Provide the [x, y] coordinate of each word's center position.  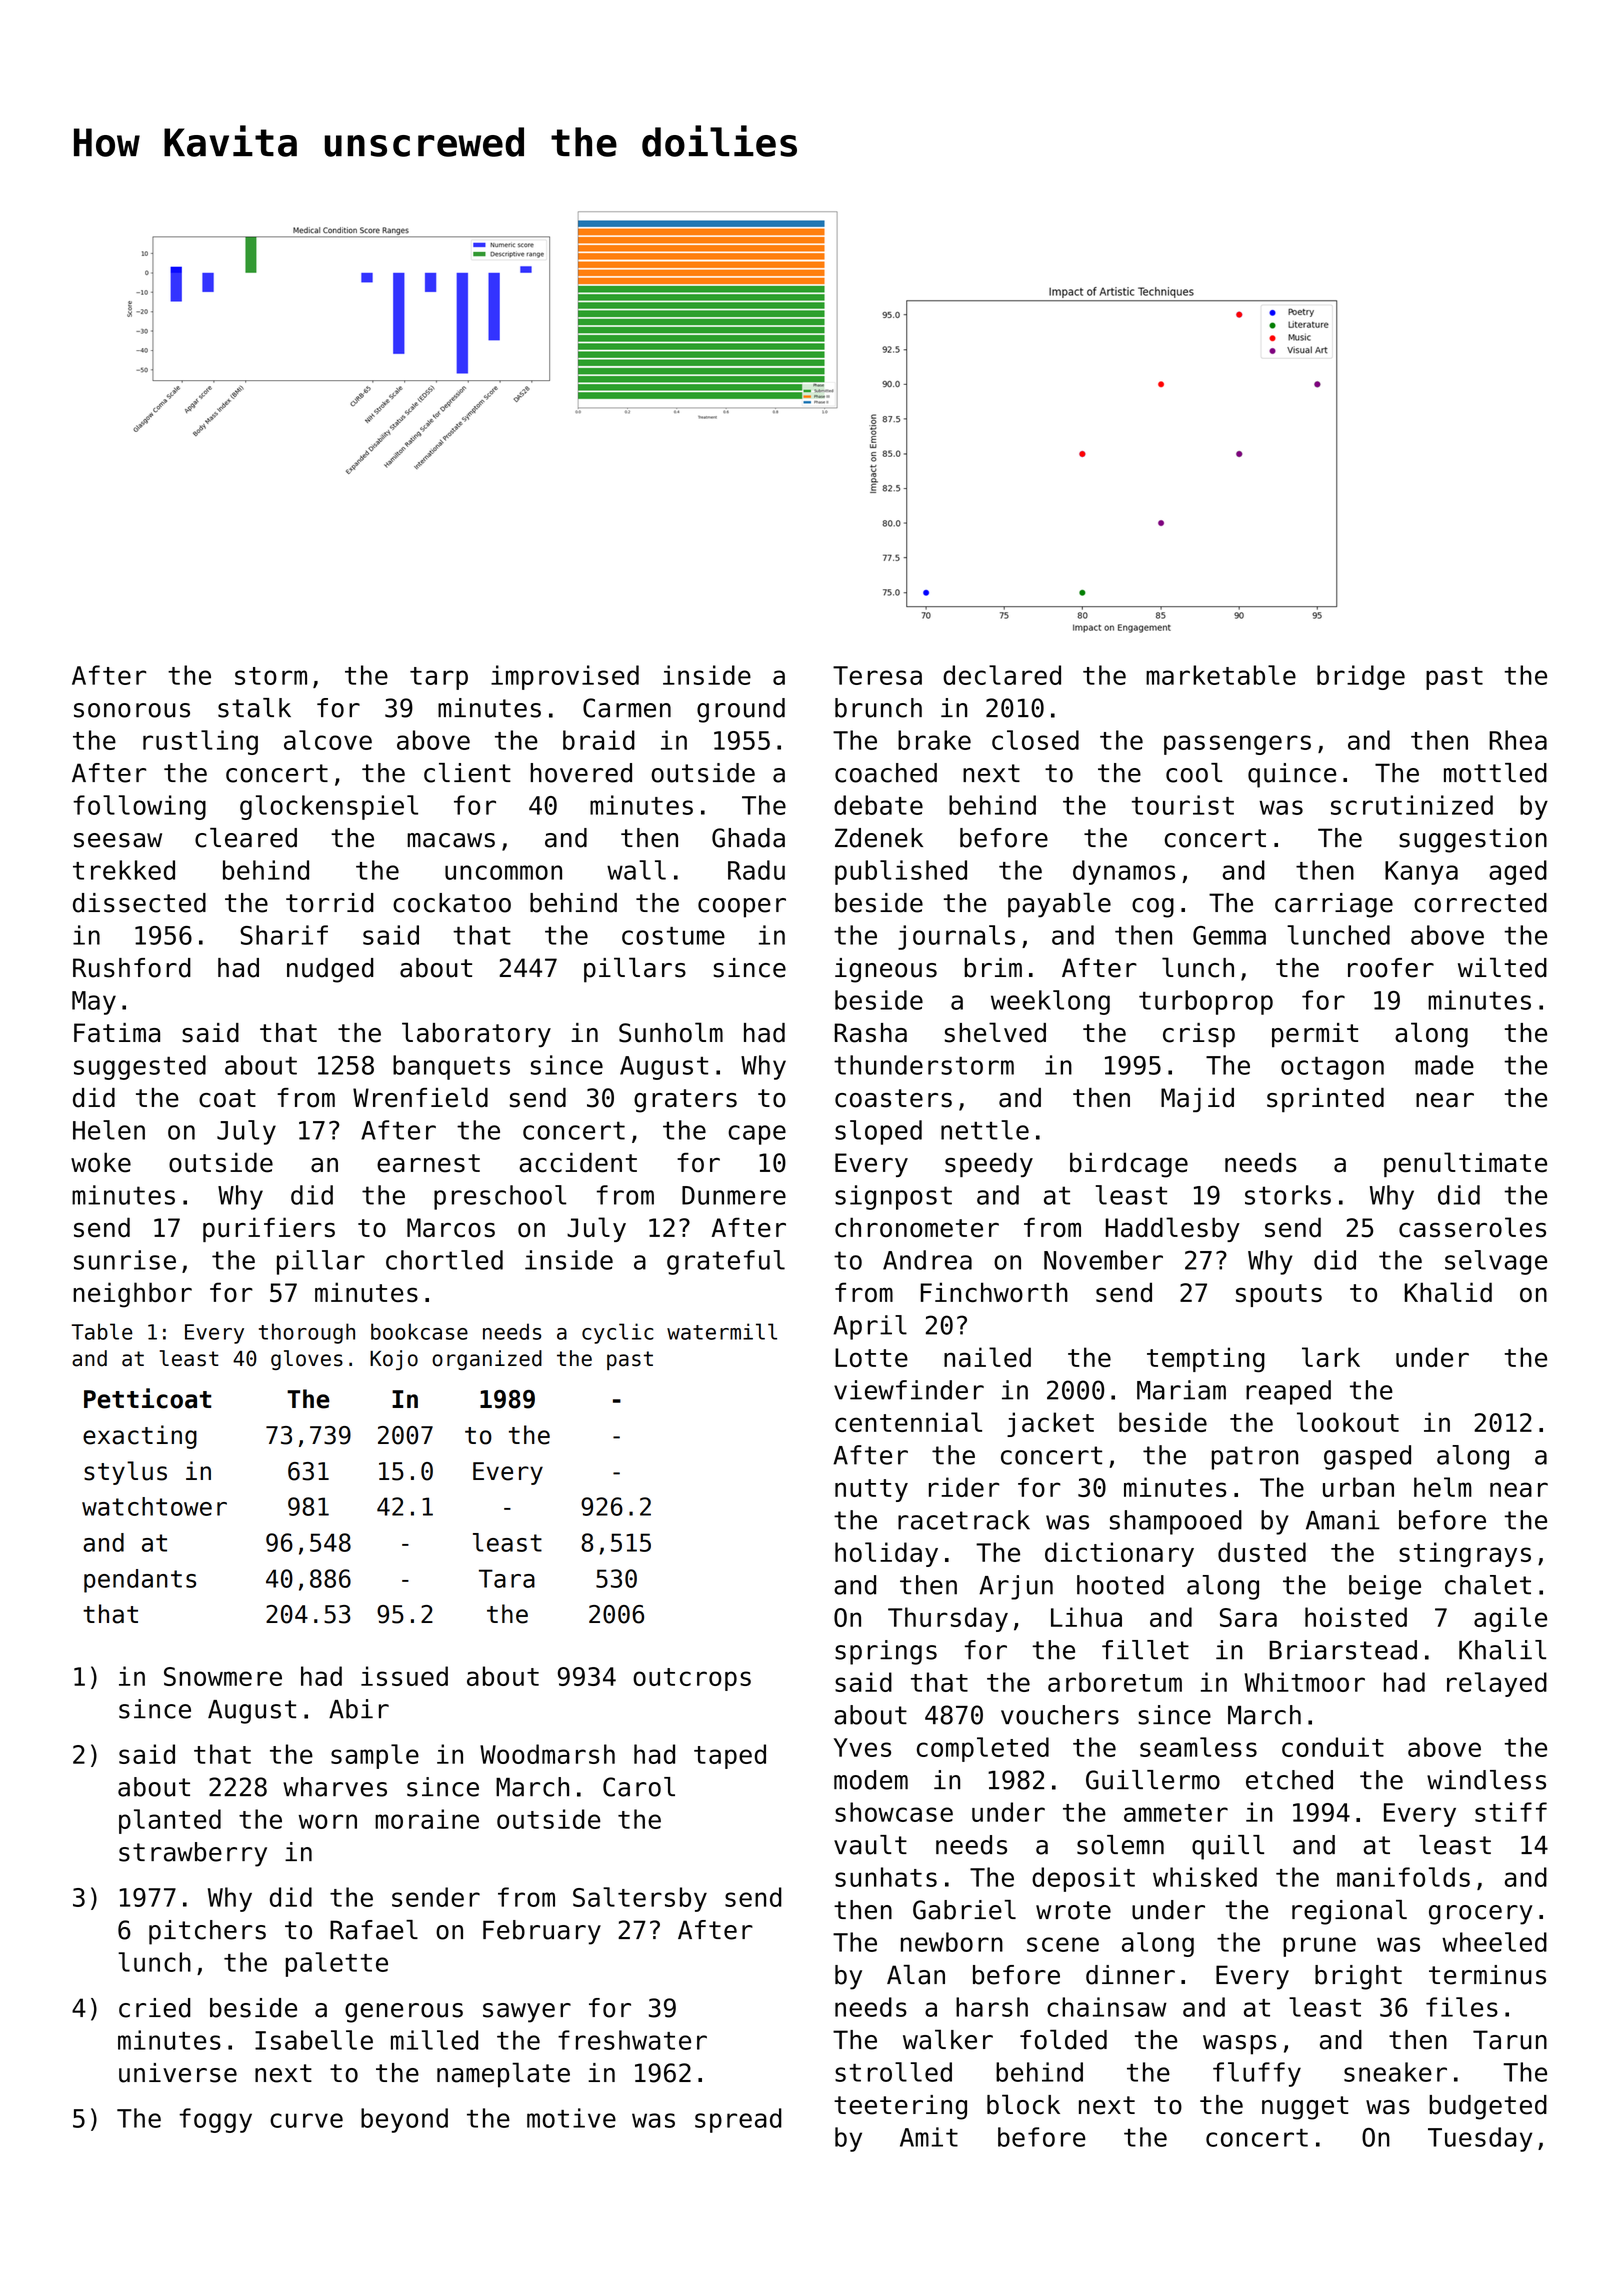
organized [487, 1360]
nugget [1305, 2108]
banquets [451, 1067]
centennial [908, 1422]
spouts [1279, 1295]
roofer [1391, 968]
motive [571, 2118]
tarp [439, 678]
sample [375, 1756]
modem [871, 1780]
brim [993, 968]
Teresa [877, 675]
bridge [1361, 677]
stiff [1511, 1812]
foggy [215, 2120]
